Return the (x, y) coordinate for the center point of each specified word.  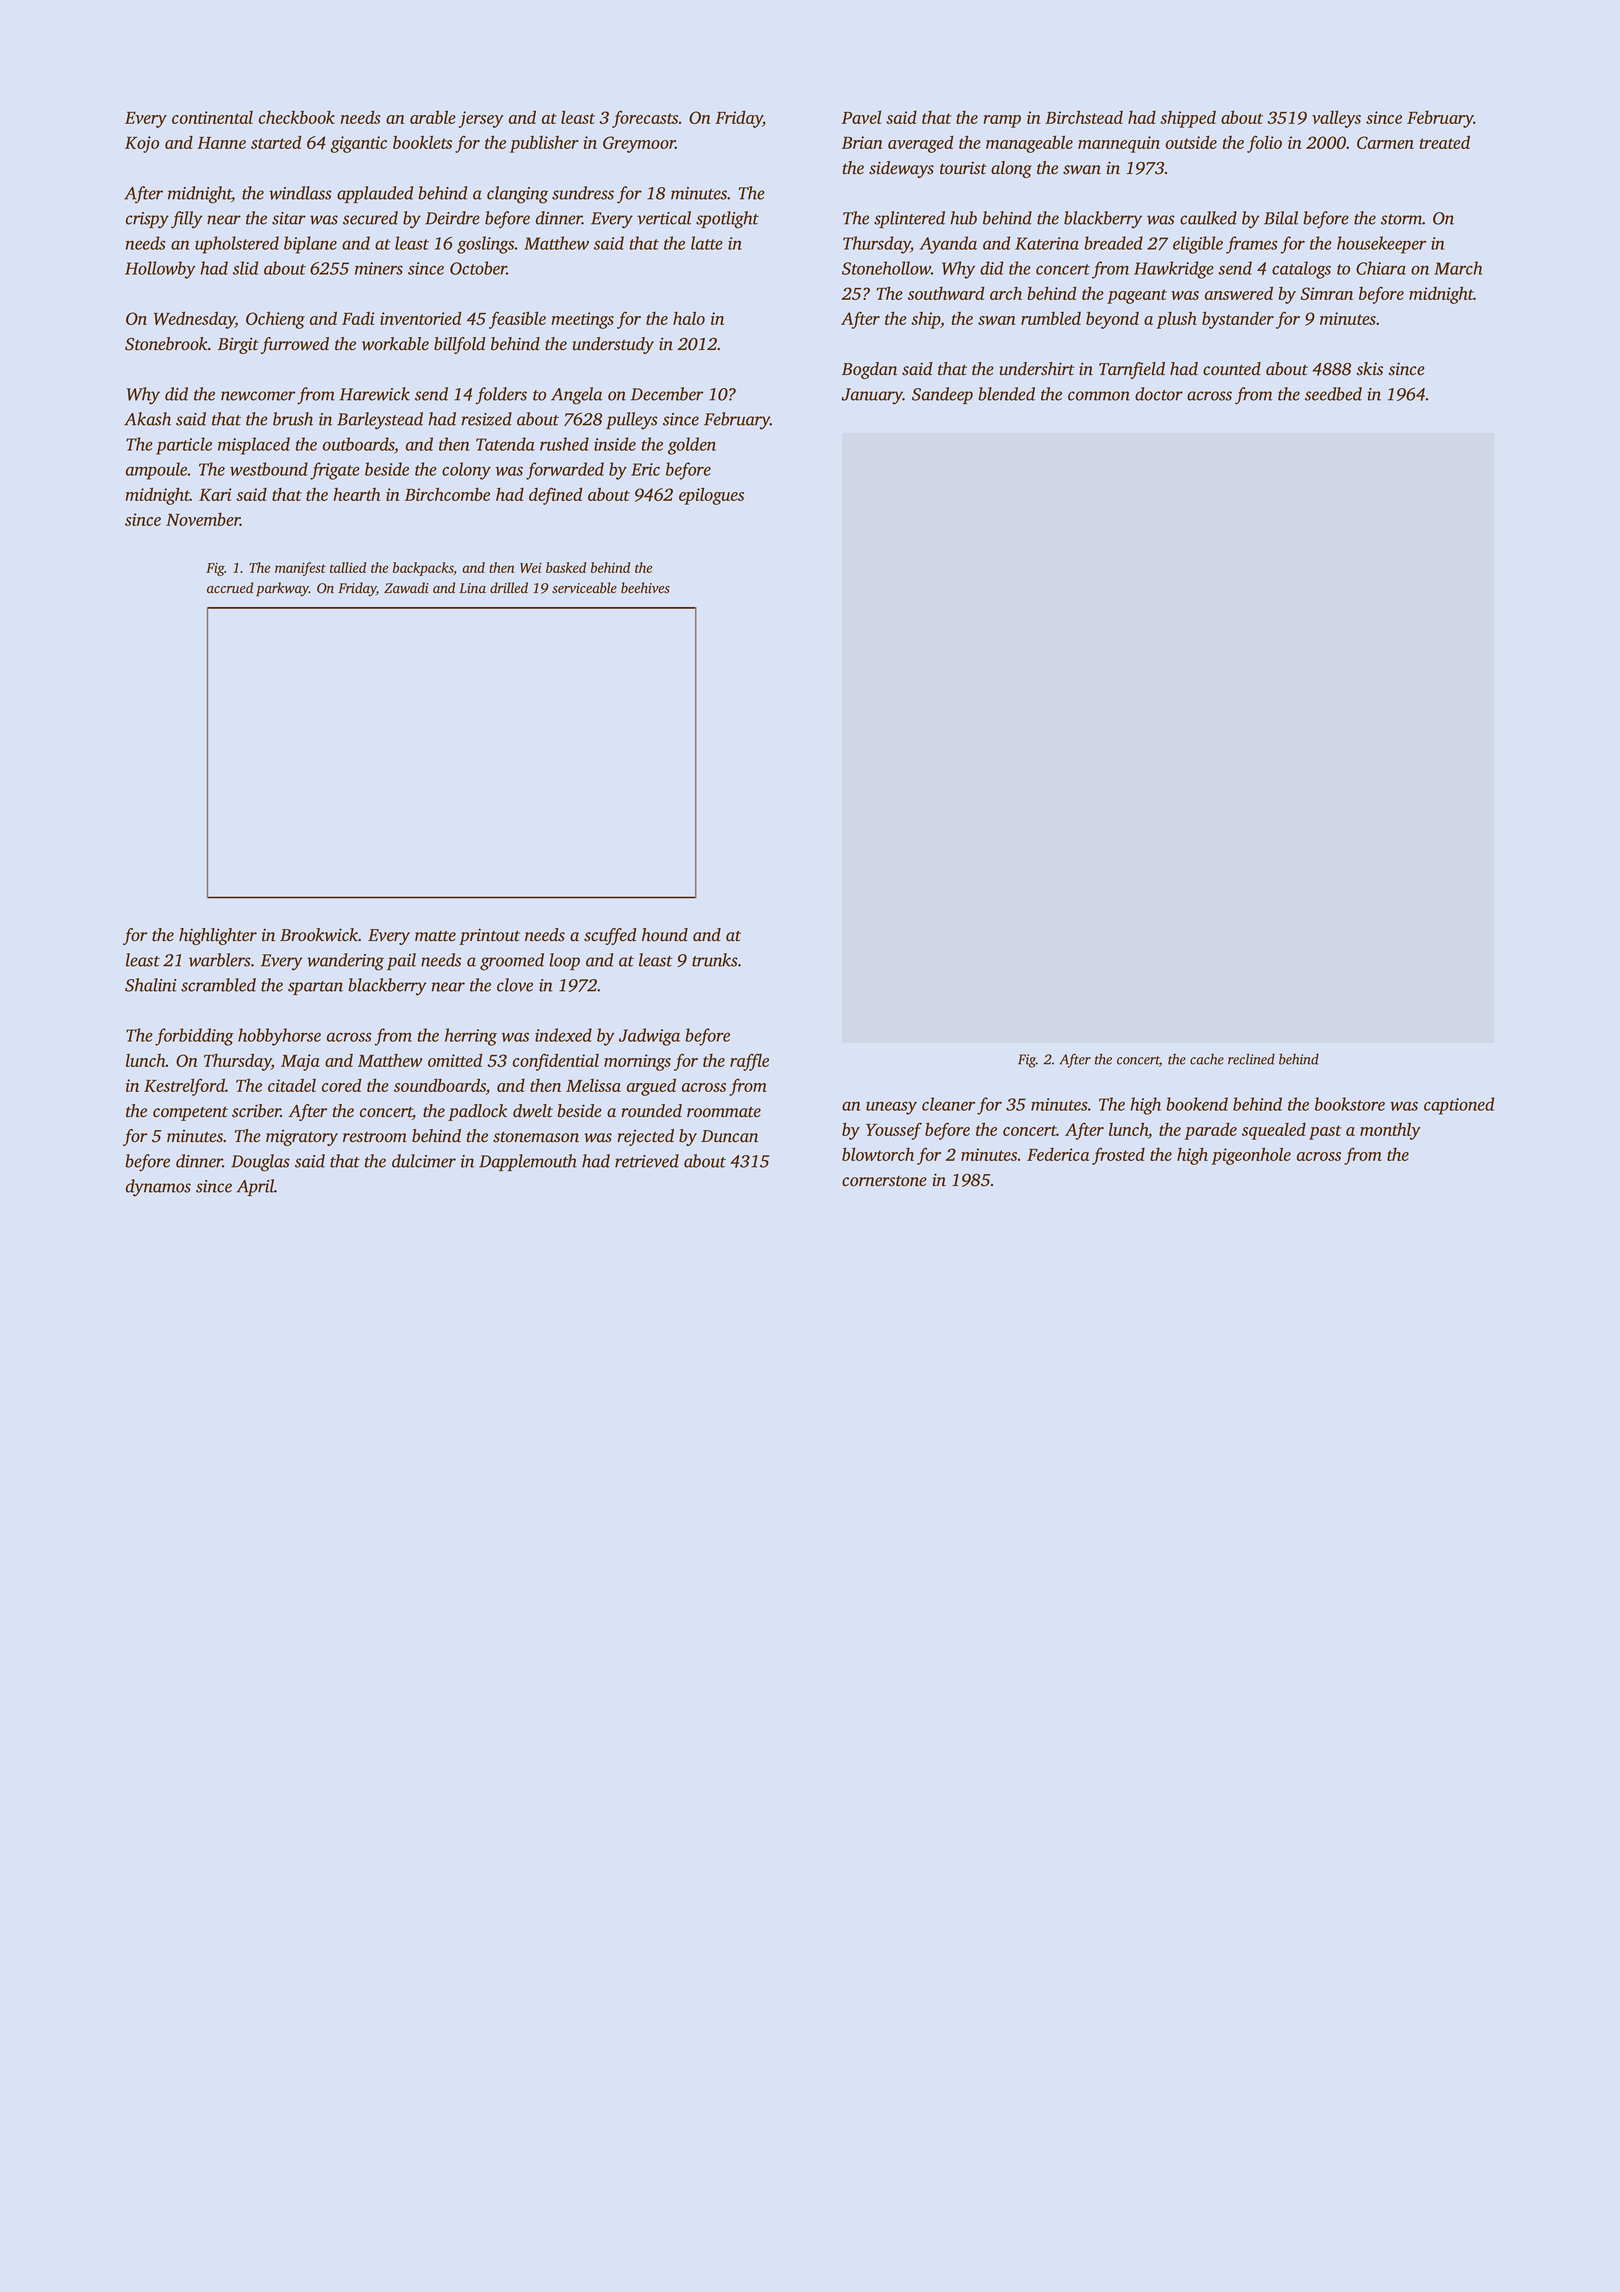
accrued (230, 587)
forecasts (645, 119)
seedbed (1333, 394)
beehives (645, 588)
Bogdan (869, 370)
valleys (1336, 119)
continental (212, 117)
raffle (749, 1062)
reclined (1251, 1059)
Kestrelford (184, 1087)
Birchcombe (447, 494)
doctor (1159, 394)
